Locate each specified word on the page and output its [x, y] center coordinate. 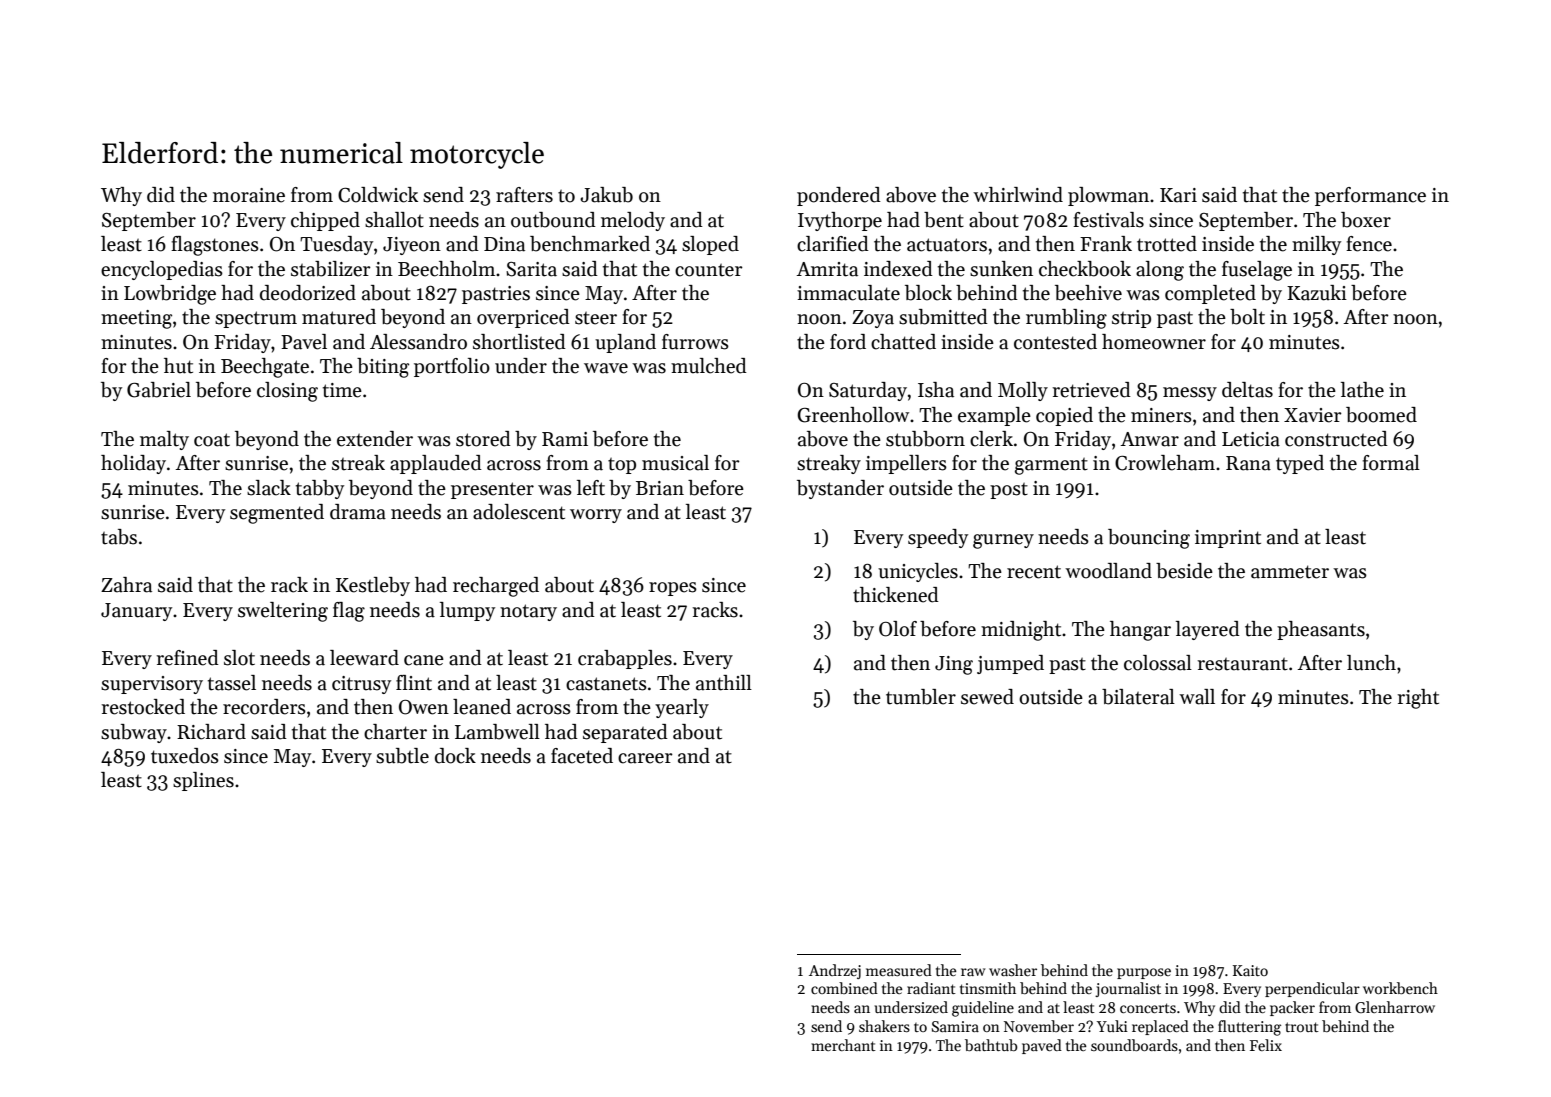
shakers [884, 1026]
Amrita [827, 269]
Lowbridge [170, 295]
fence [1369, 244]
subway [134, 733]
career [645, 758]
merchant [843, 1045]
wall [1197, 697]
